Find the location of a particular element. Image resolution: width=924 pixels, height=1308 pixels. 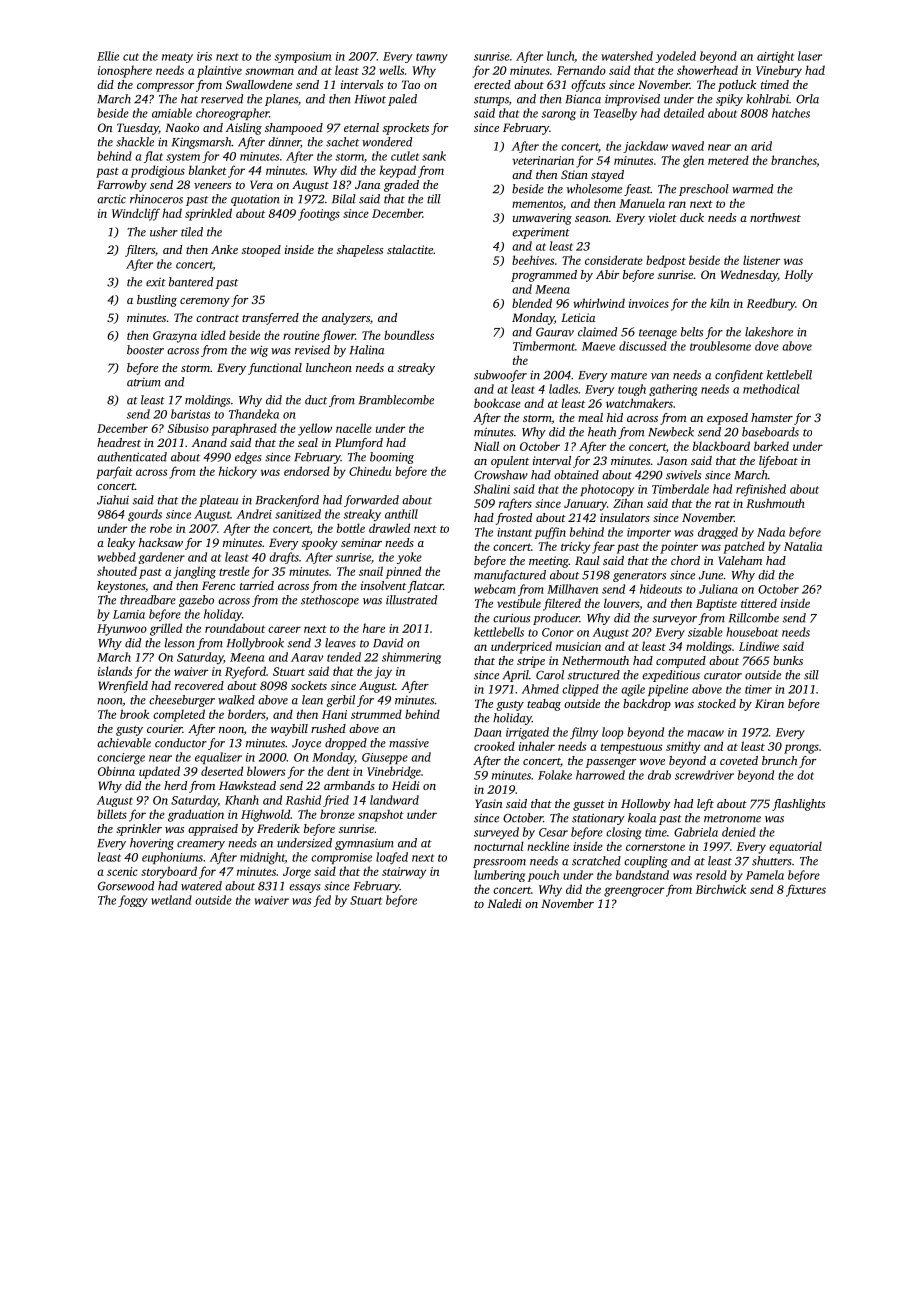

concierge is located at coordinates (121, 759).
